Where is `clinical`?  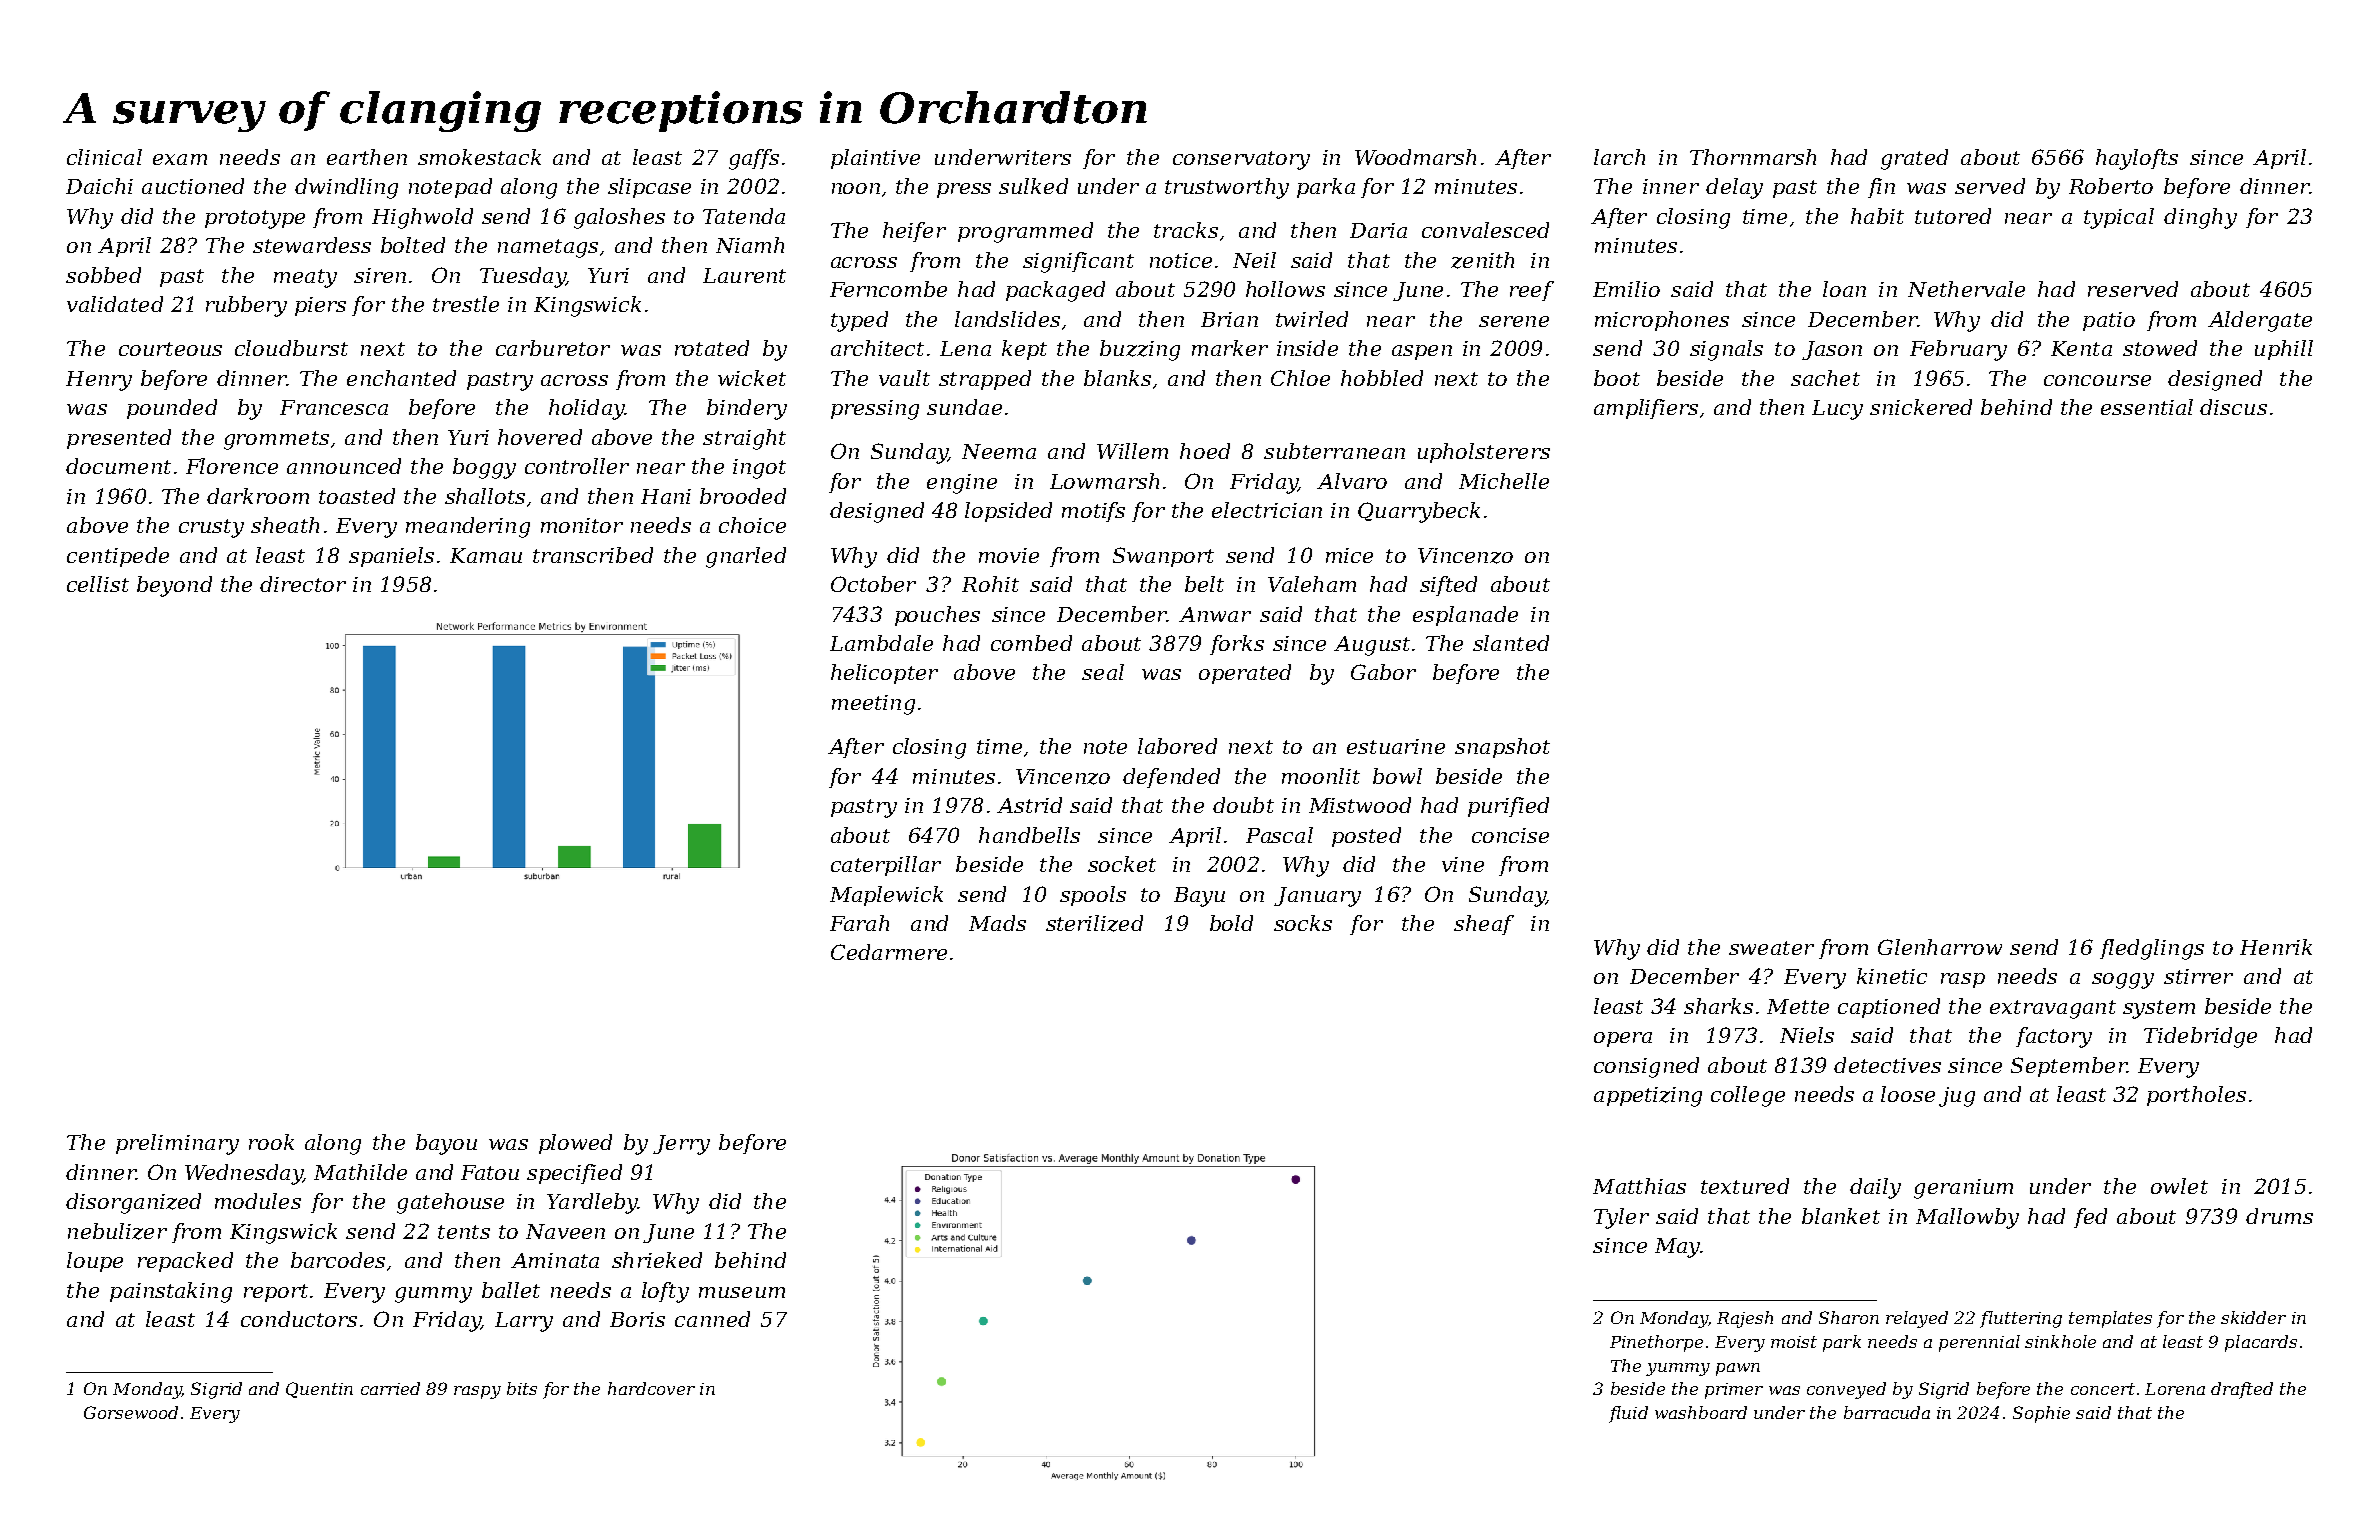
clinical is located at coordinates (104, 157).
